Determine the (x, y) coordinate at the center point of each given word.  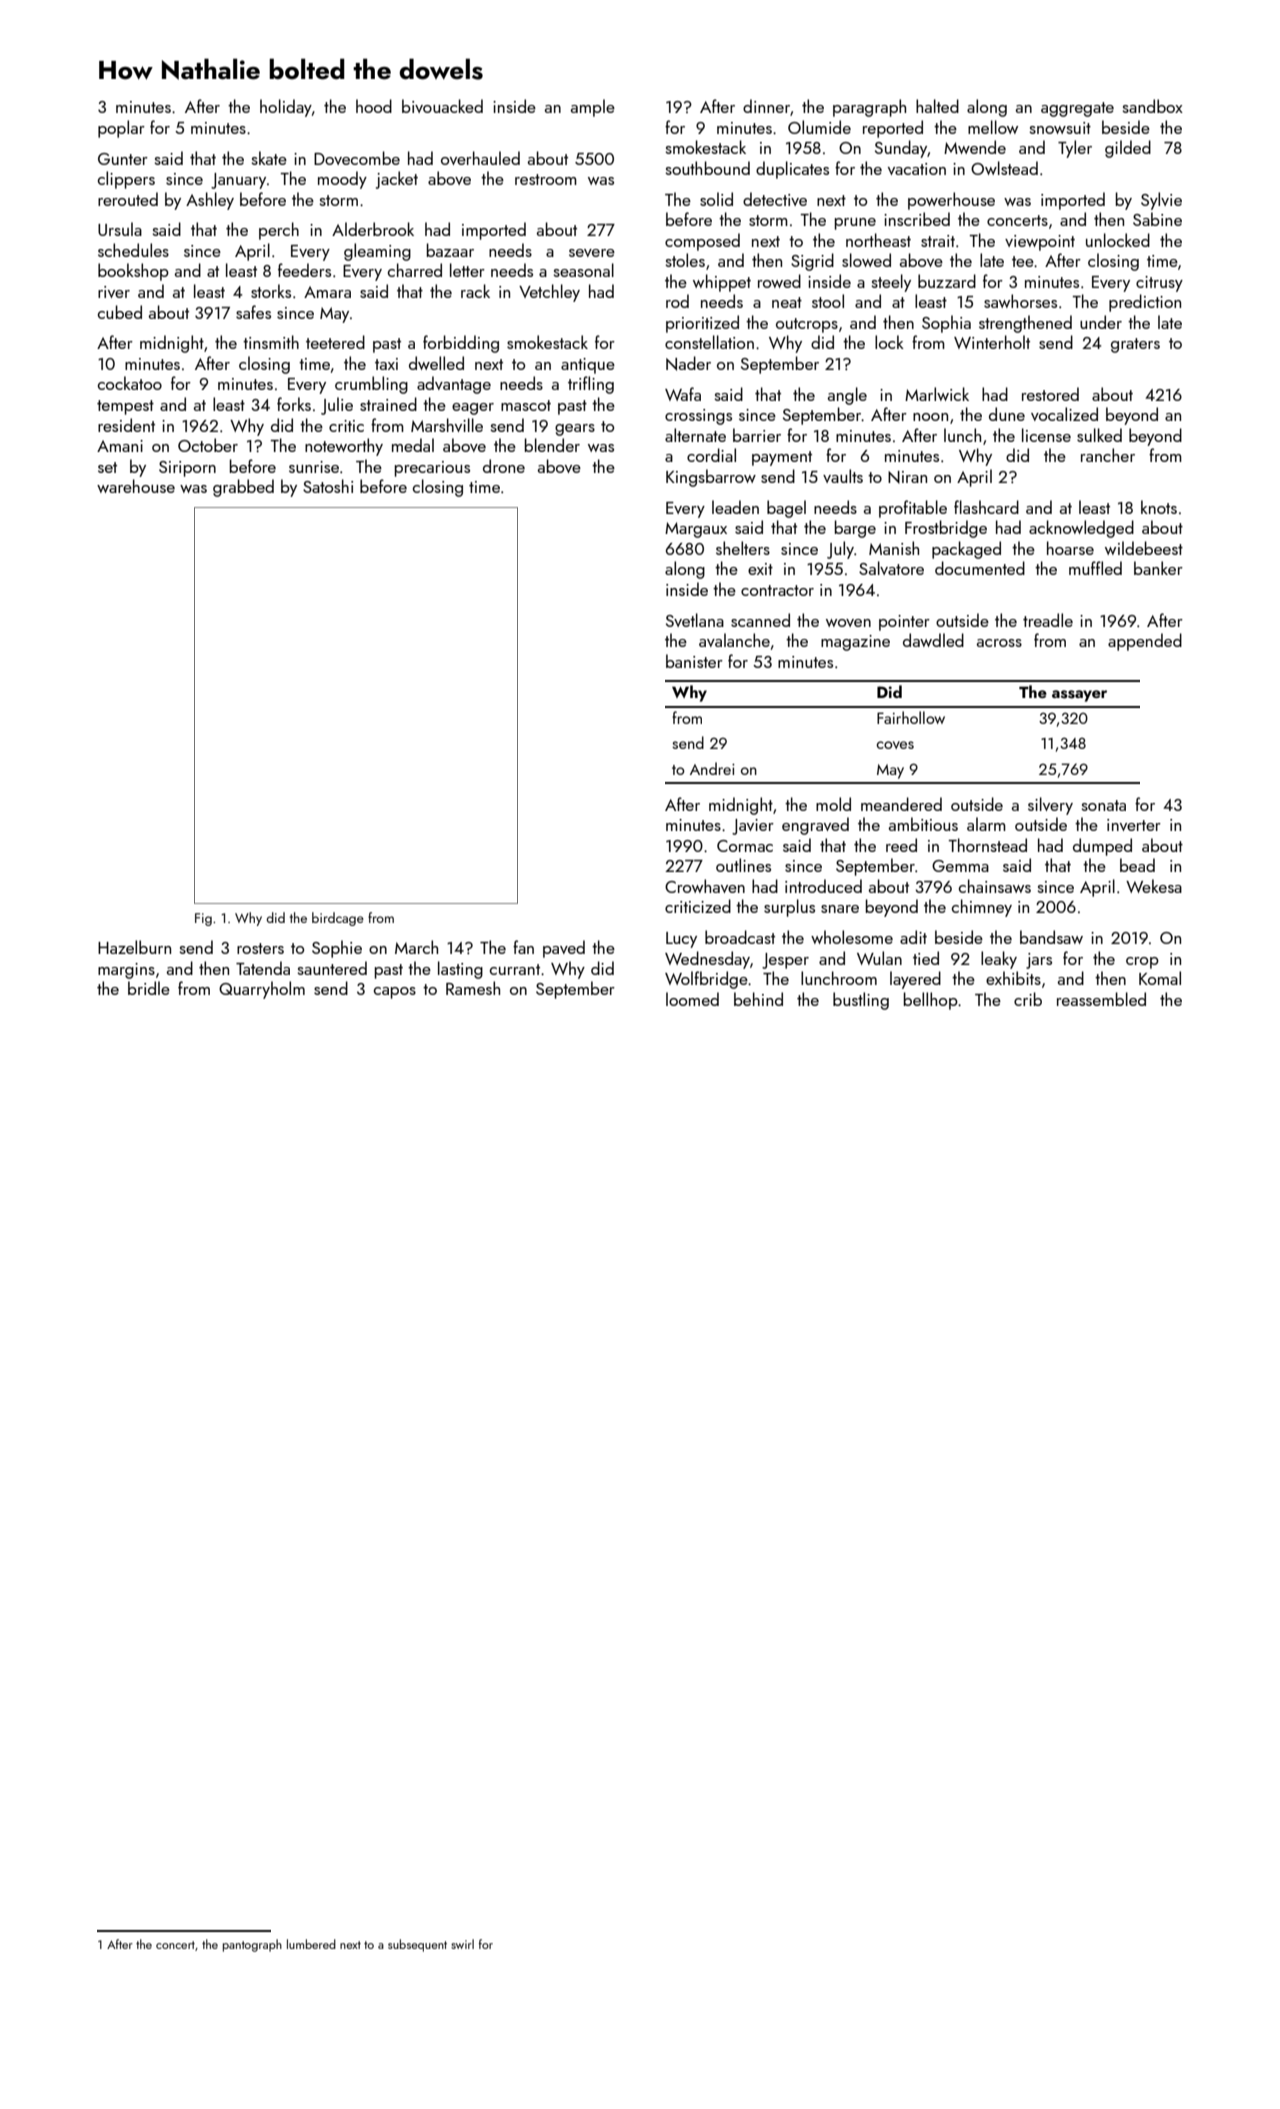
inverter (1134, 825)
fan (523, 947)
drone (504, 466)
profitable (913, 509)
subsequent (417, 1945)
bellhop (931, 1001)
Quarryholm (262, 990)
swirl (462, 1944)
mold (833, 804)
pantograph (252, 1945)
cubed (120, 312)
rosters (260, 948)
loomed (692, 999)
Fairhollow (911, 717)
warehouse (136, 486)
